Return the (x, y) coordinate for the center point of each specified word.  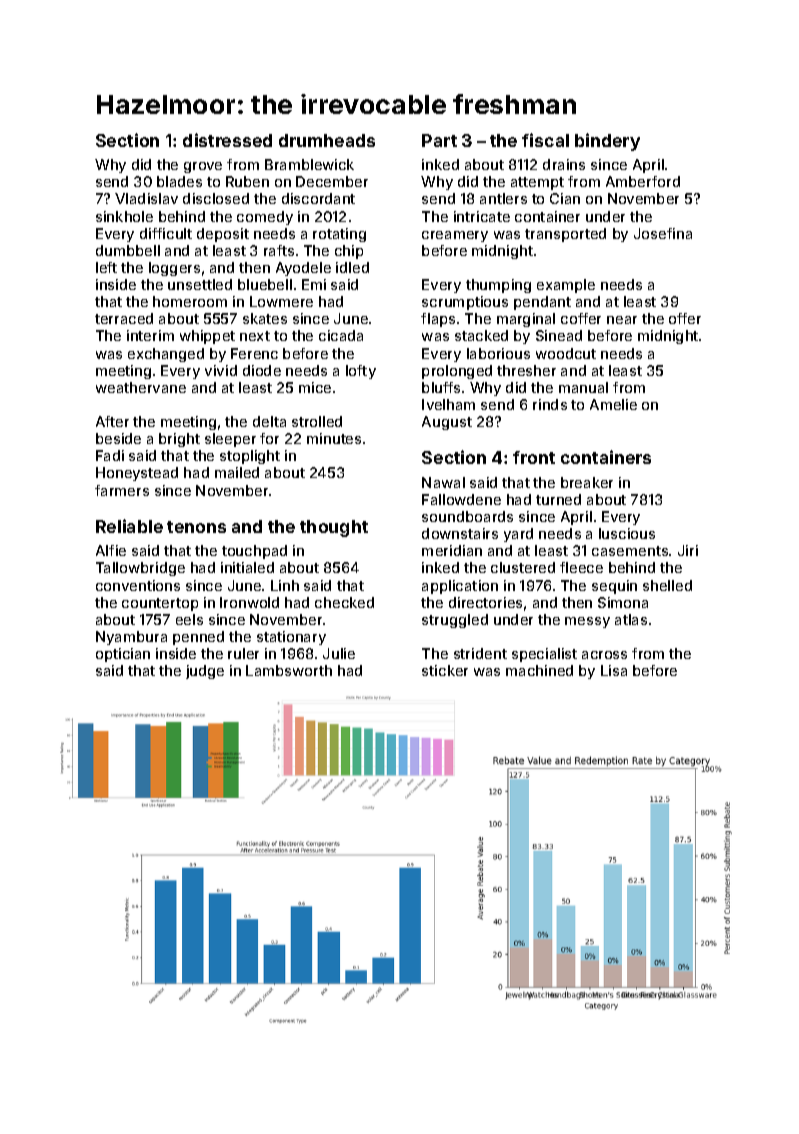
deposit (223, 235)
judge (205, 672)
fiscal (545, 140)
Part (439, 140)
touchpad (254, 552)
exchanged (166, 355)
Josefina (663, 233)
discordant (318, 198)
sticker (445, 670)
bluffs (441, 387)
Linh (285, 585)
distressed (227, 140)
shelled (667, 585)
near (622, 320)
